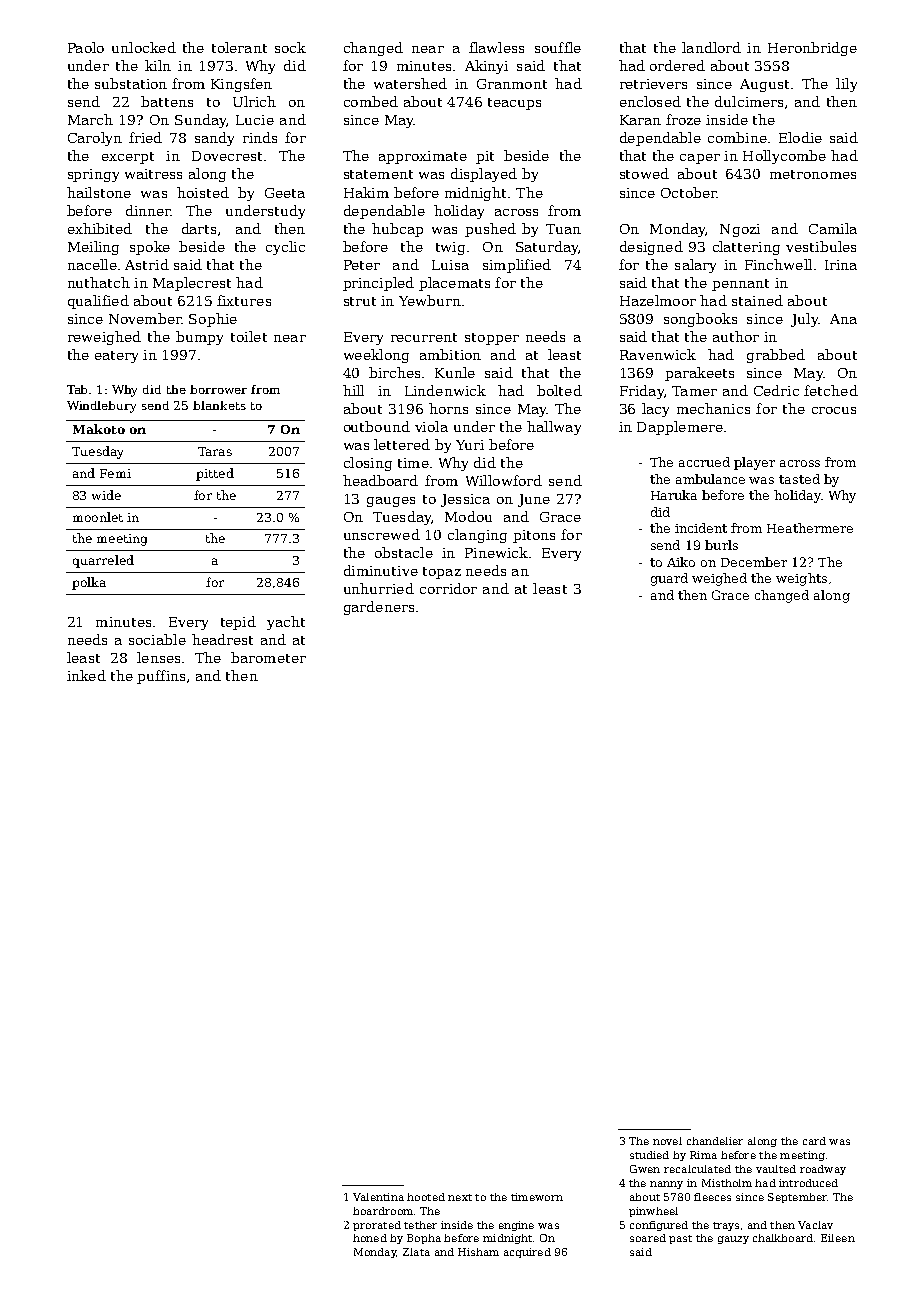  What do you see at coordinates (460, 1197) in the screenshot?
I see `next` at bounding box center [460, 1197].
